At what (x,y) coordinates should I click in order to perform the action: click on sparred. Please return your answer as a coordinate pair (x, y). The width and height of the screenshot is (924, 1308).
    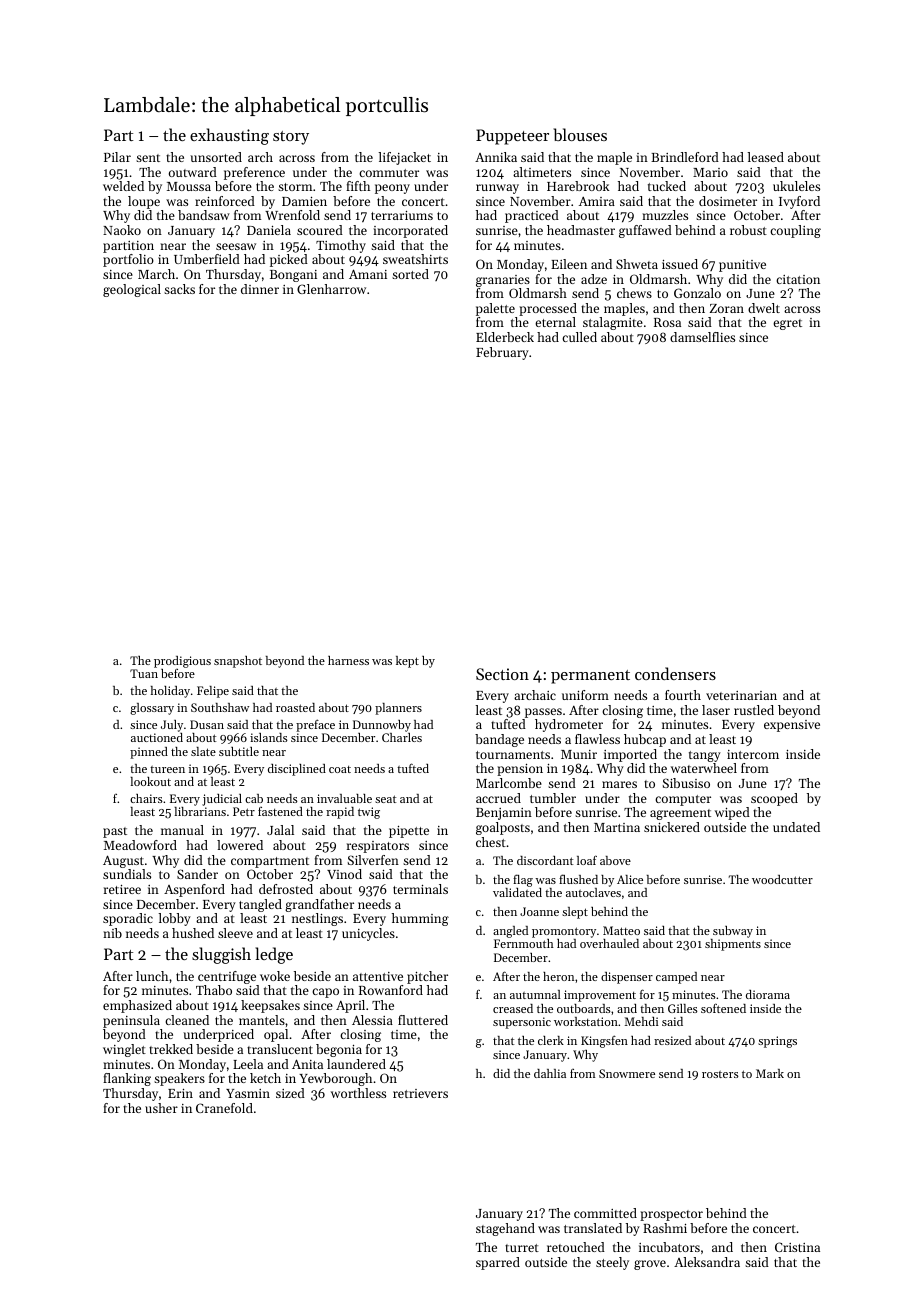
    Looking at the image, I should click on (498, 1263).
